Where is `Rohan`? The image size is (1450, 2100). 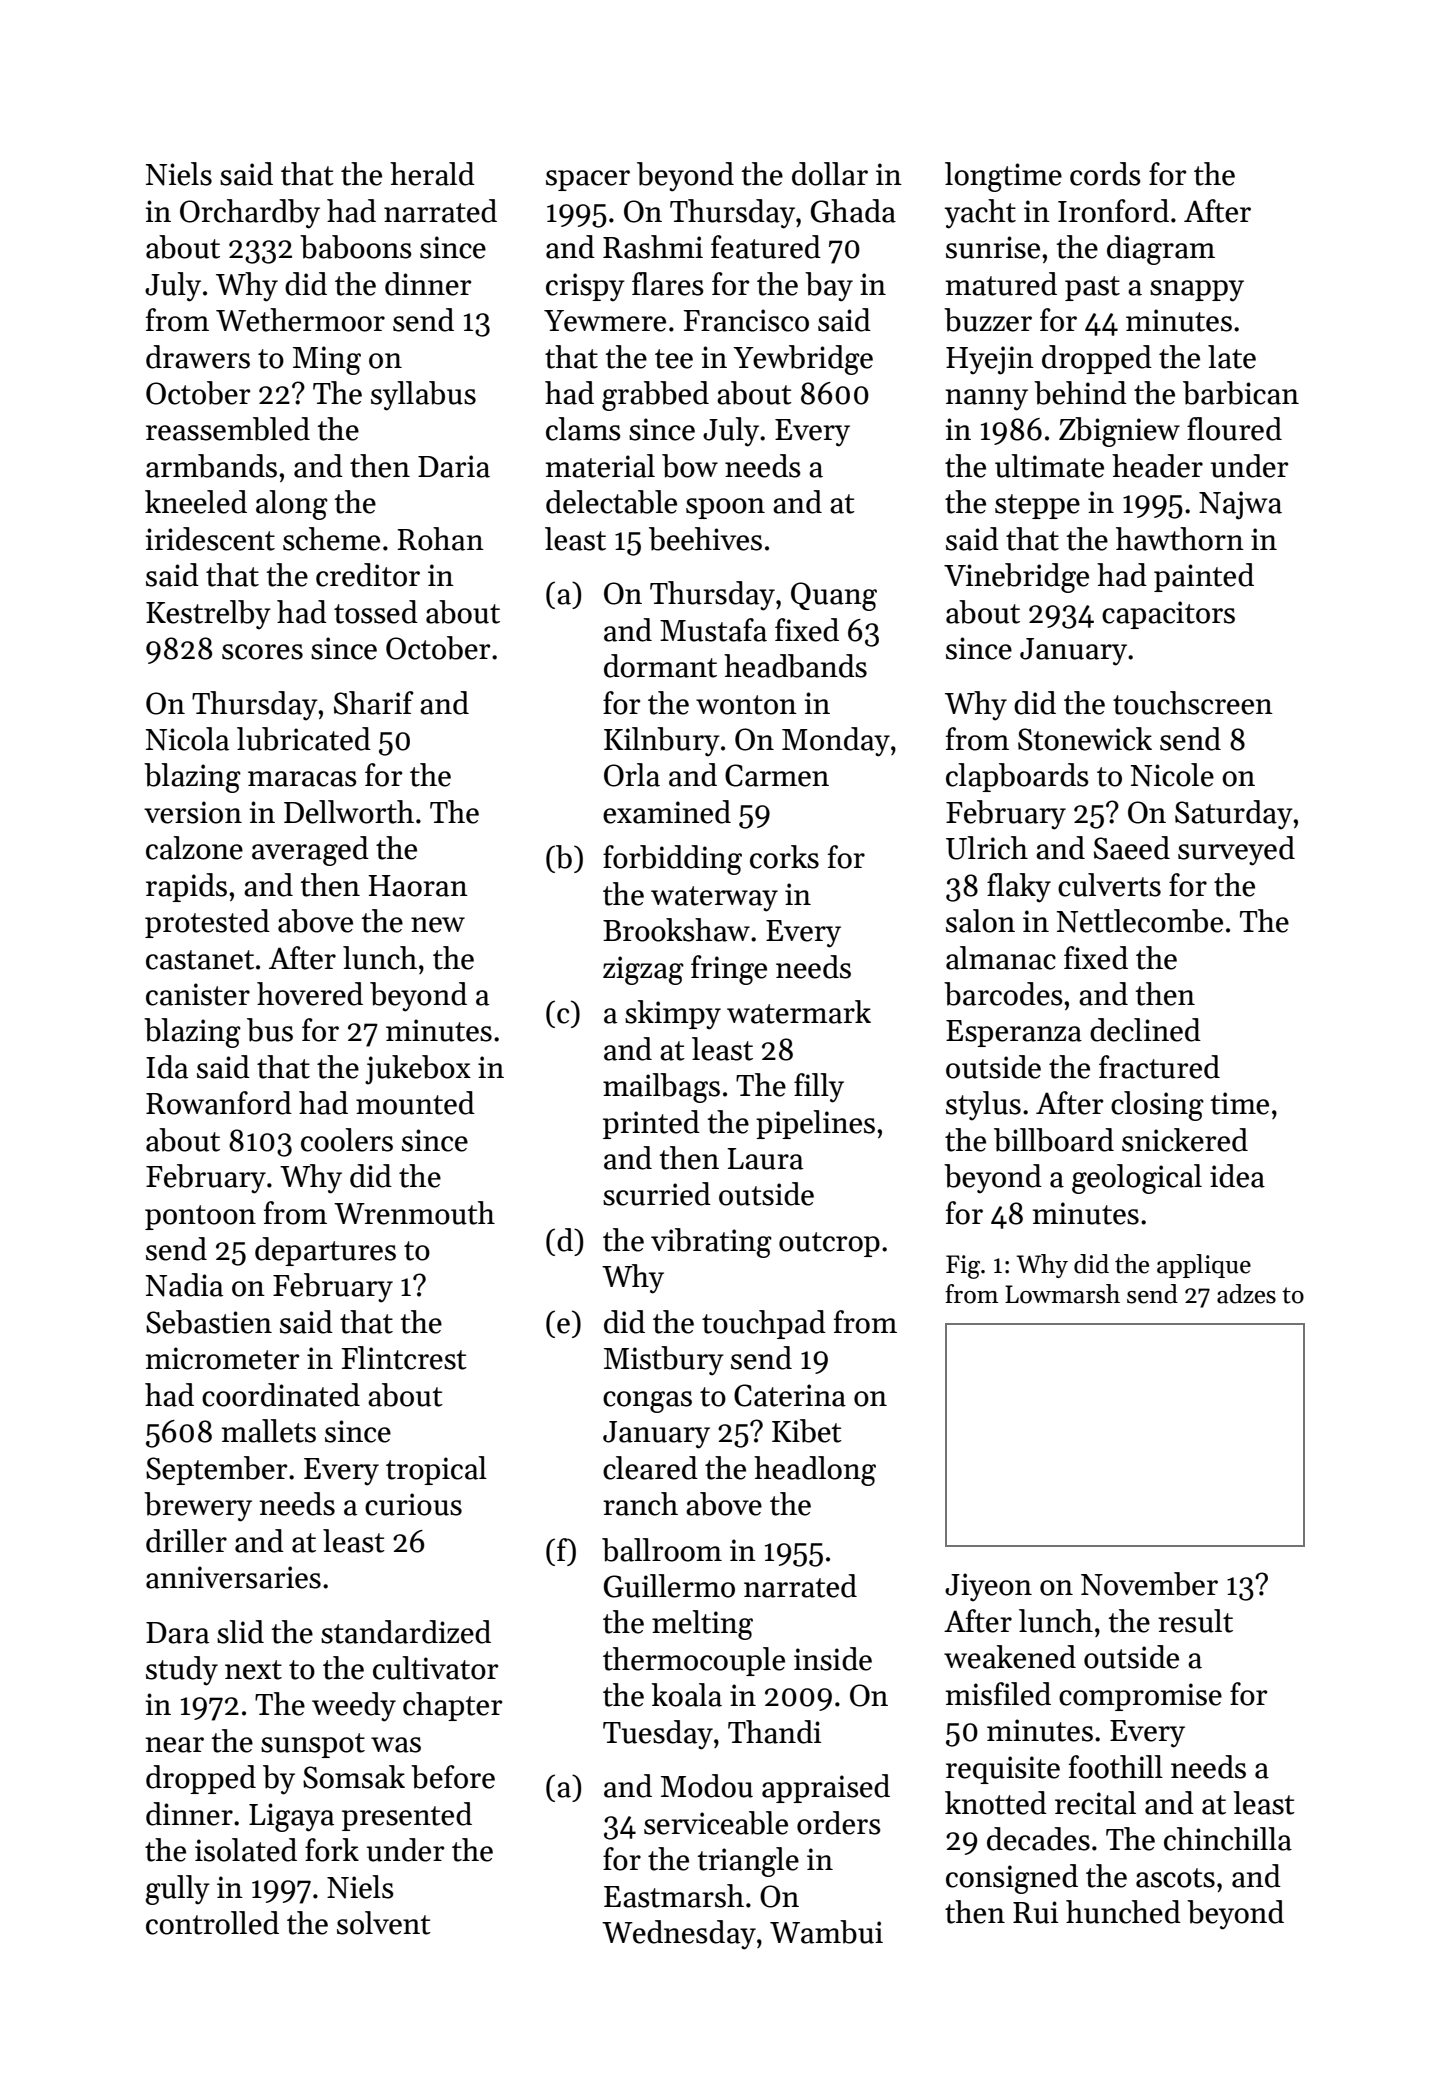
Rohan is located at coordinates (440, 539).
